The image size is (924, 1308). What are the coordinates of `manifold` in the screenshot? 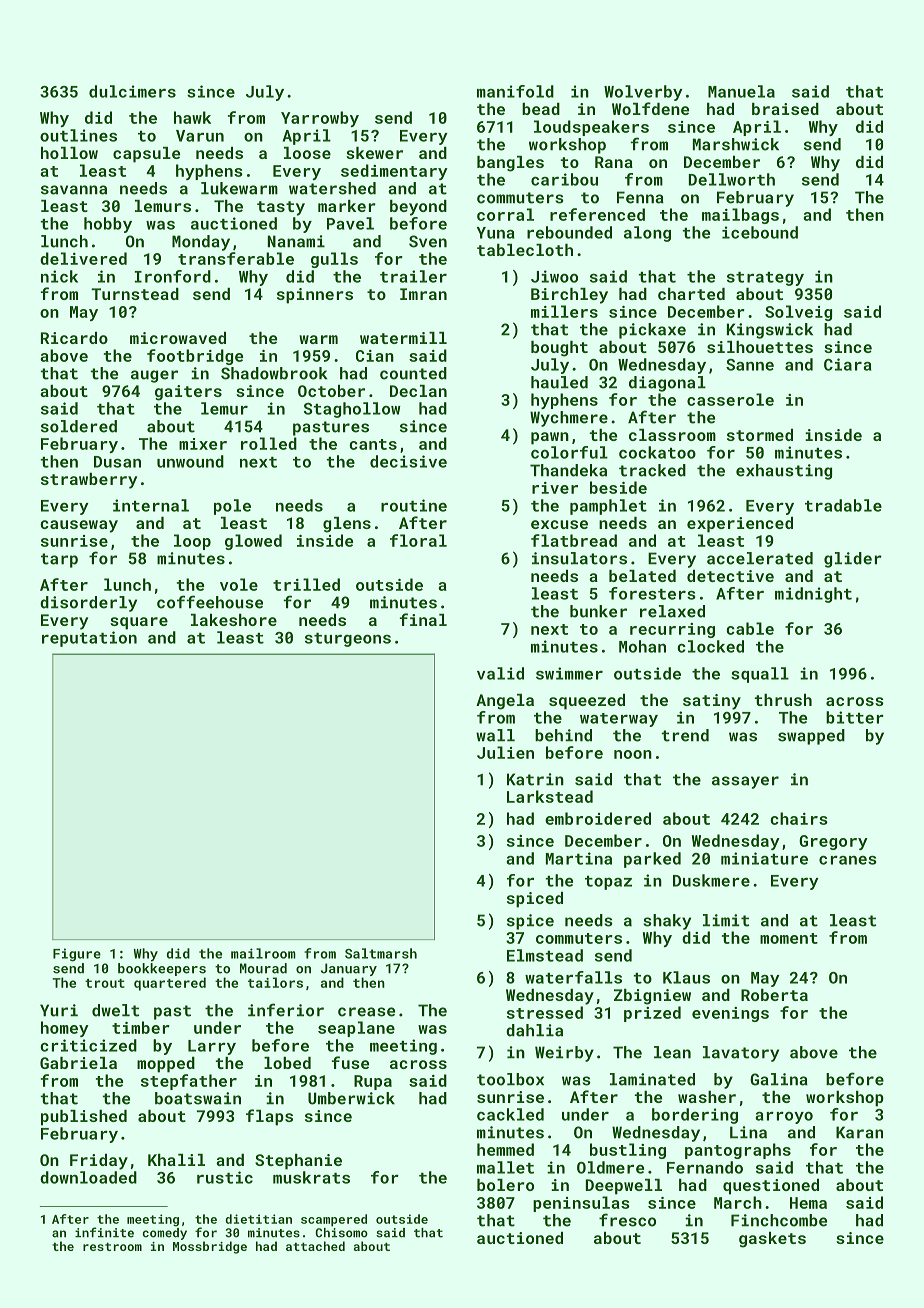 It's located at (515, 91).
